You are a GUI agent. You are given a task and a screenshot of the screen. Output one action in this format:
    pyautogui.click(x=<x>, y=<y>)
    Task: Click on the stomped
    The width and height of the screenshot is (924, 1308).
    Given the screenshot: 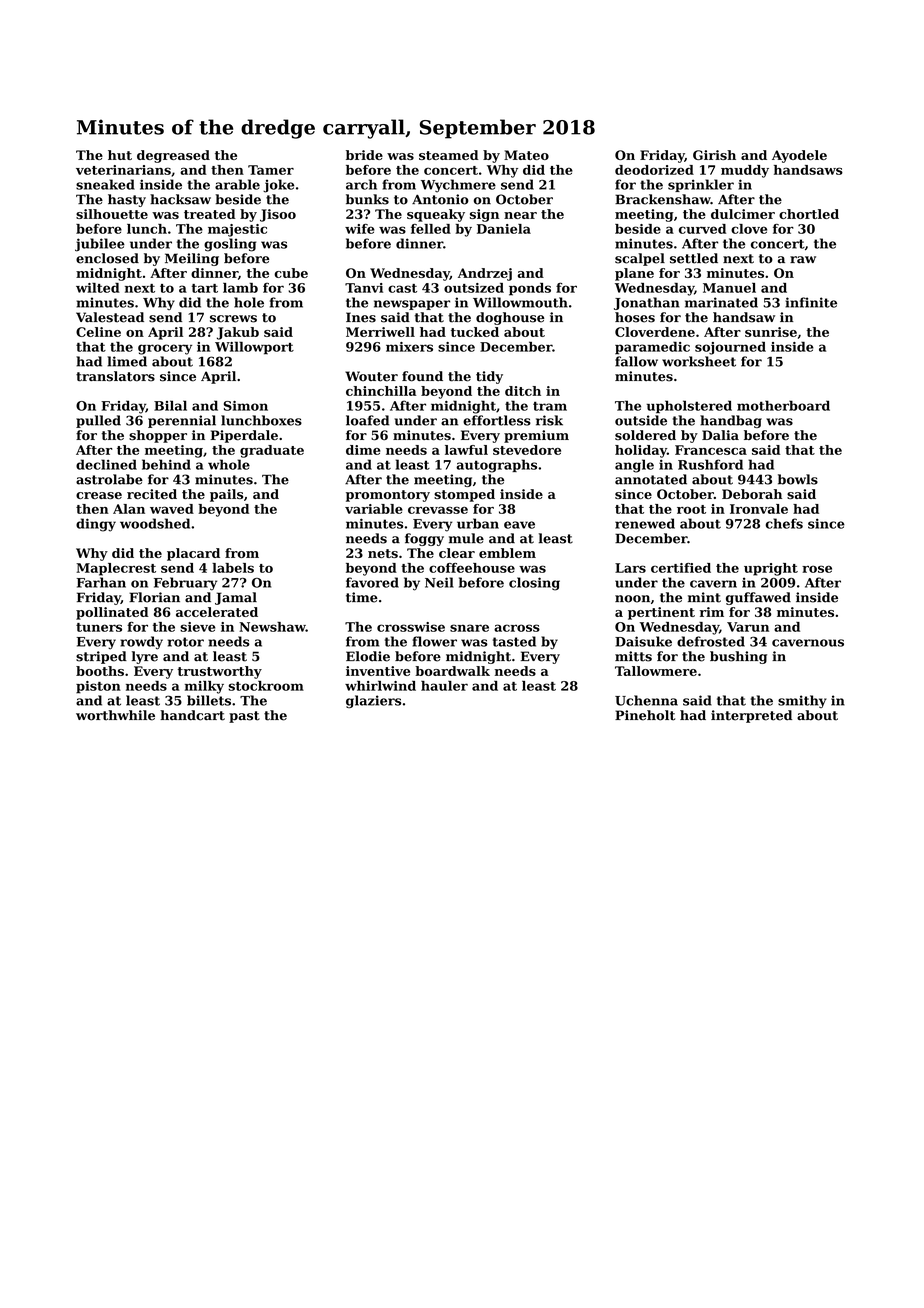 What is the action you would take?
    pyautogui.click(x=464, y=495)
